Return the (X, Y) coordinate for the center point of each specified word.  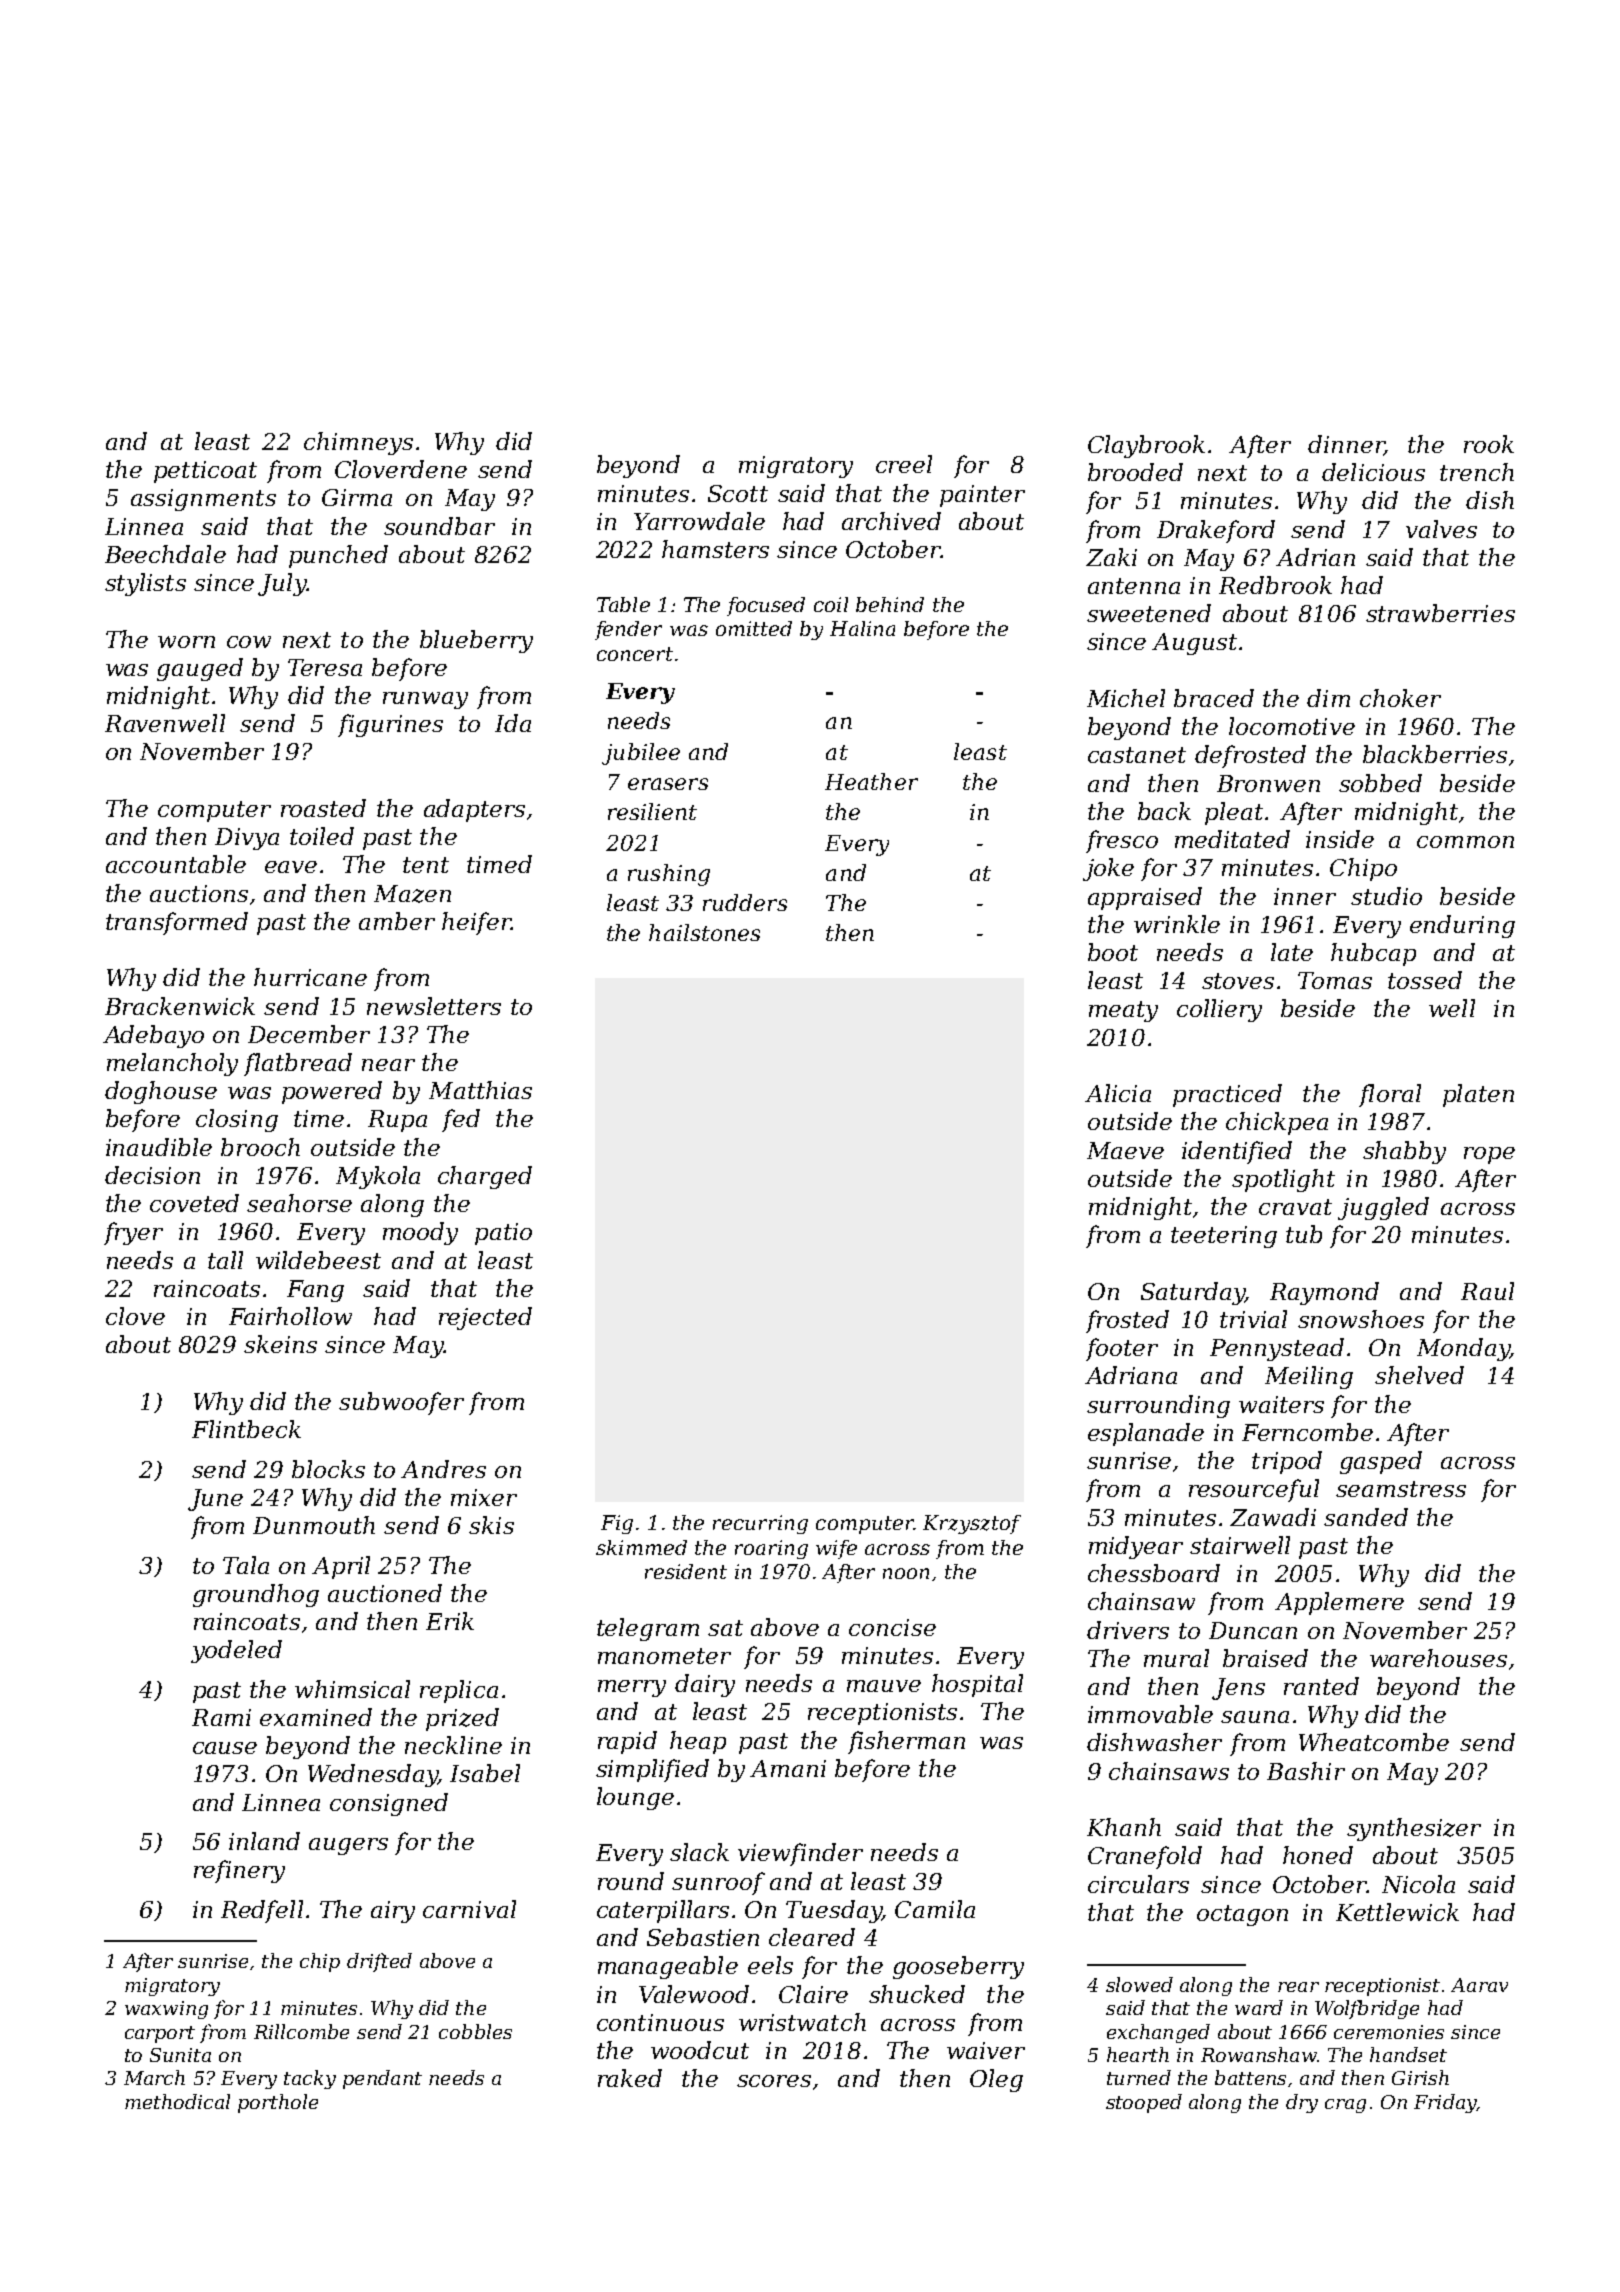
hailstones (704, 932)
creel (904, 464)
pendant (382, 2079)
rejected (485, 1318)
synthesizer (1414, 1829)
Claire (813, 1994)
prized (462, 1719)
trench (1477, 472)
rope (1489, 1155)
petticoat (205, 472)
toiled (322, 836)
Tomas (1335, 980)
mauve (884, 1686)
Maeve (1125, 1150)
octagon (1242, 1915)
